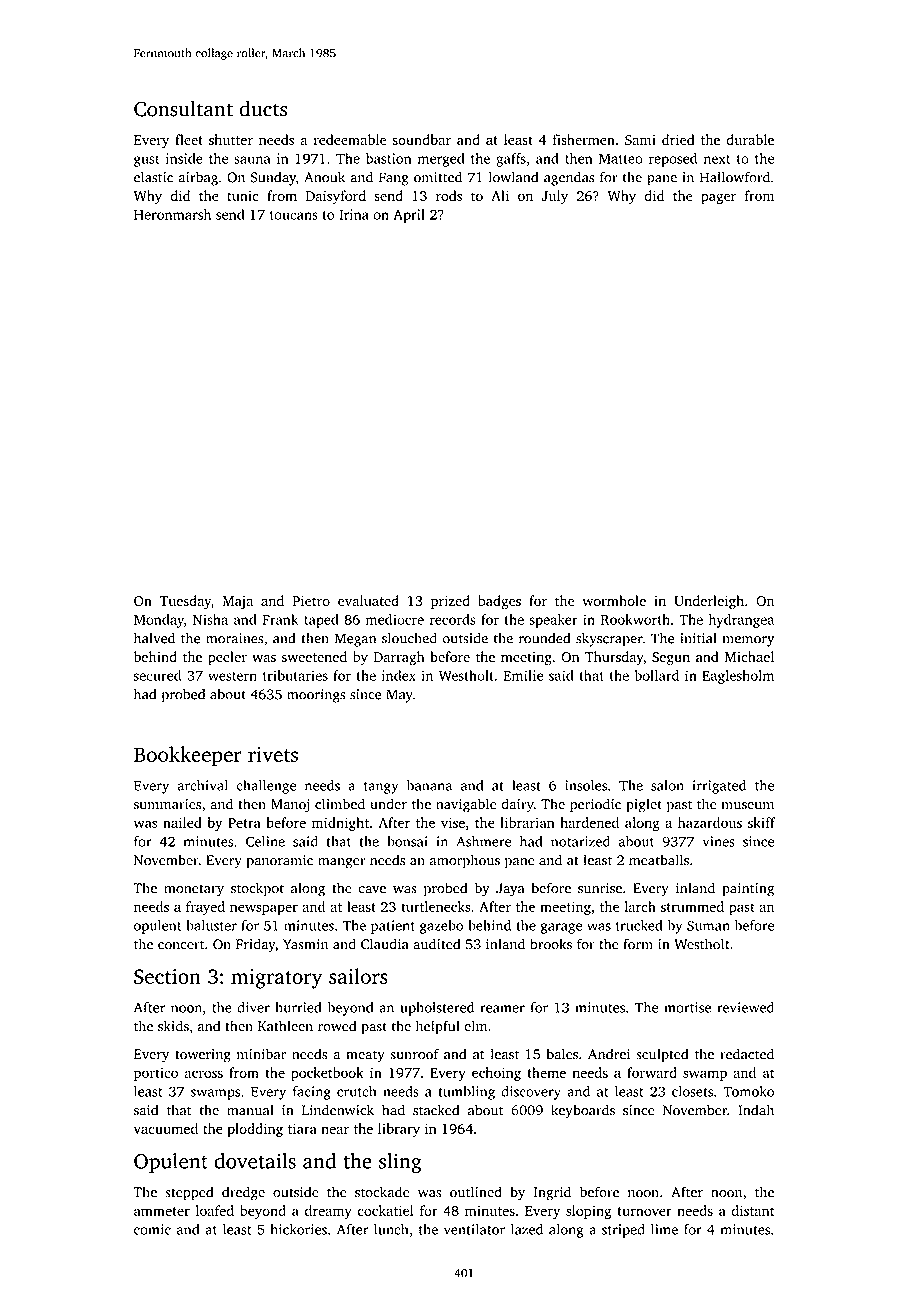 This screenshot has height=1316, width=908. I want to click on Consultant, so click(183, 108).
